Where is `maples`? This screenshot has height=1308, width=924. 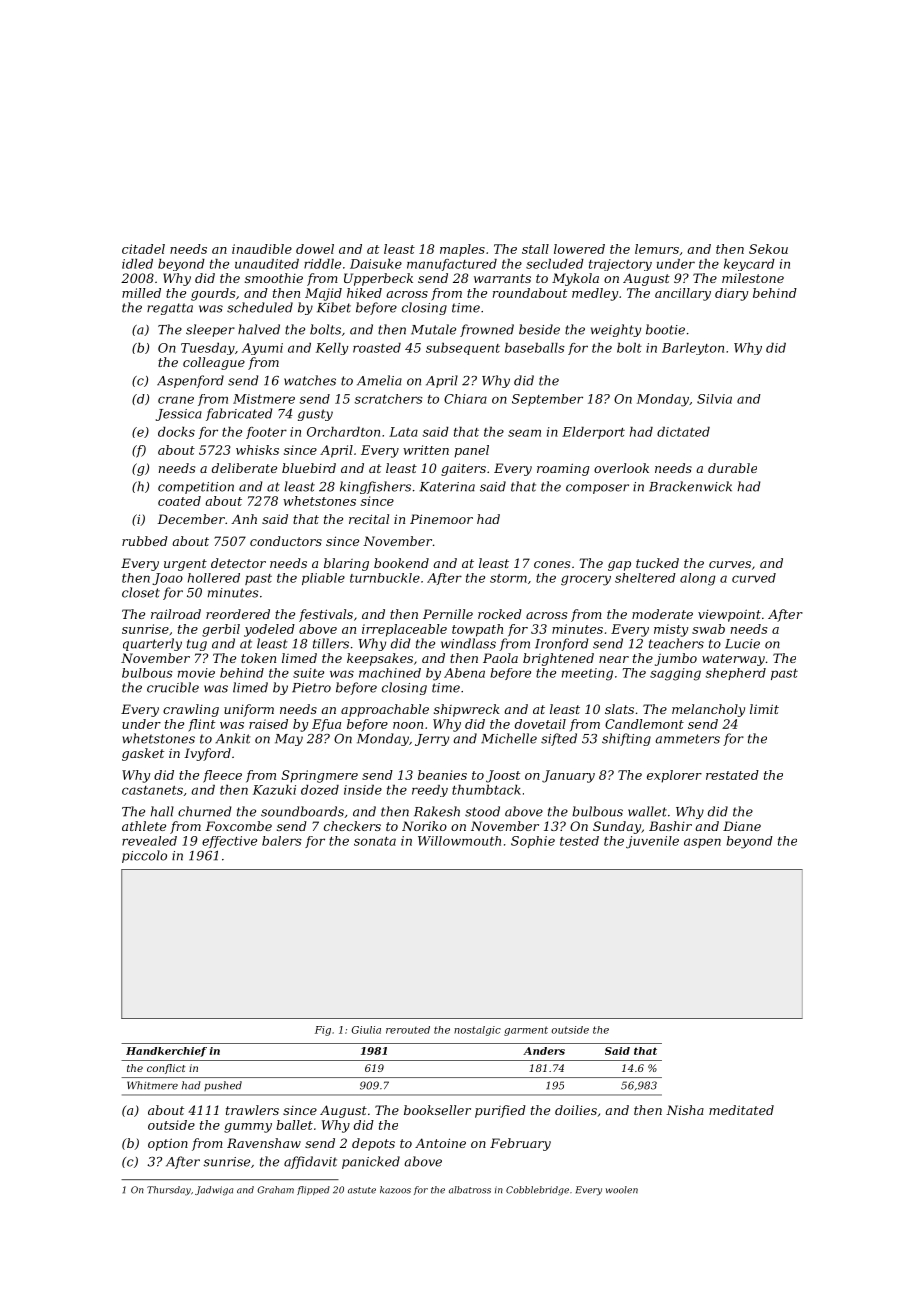
maples is located at coordinates (462, 250).
